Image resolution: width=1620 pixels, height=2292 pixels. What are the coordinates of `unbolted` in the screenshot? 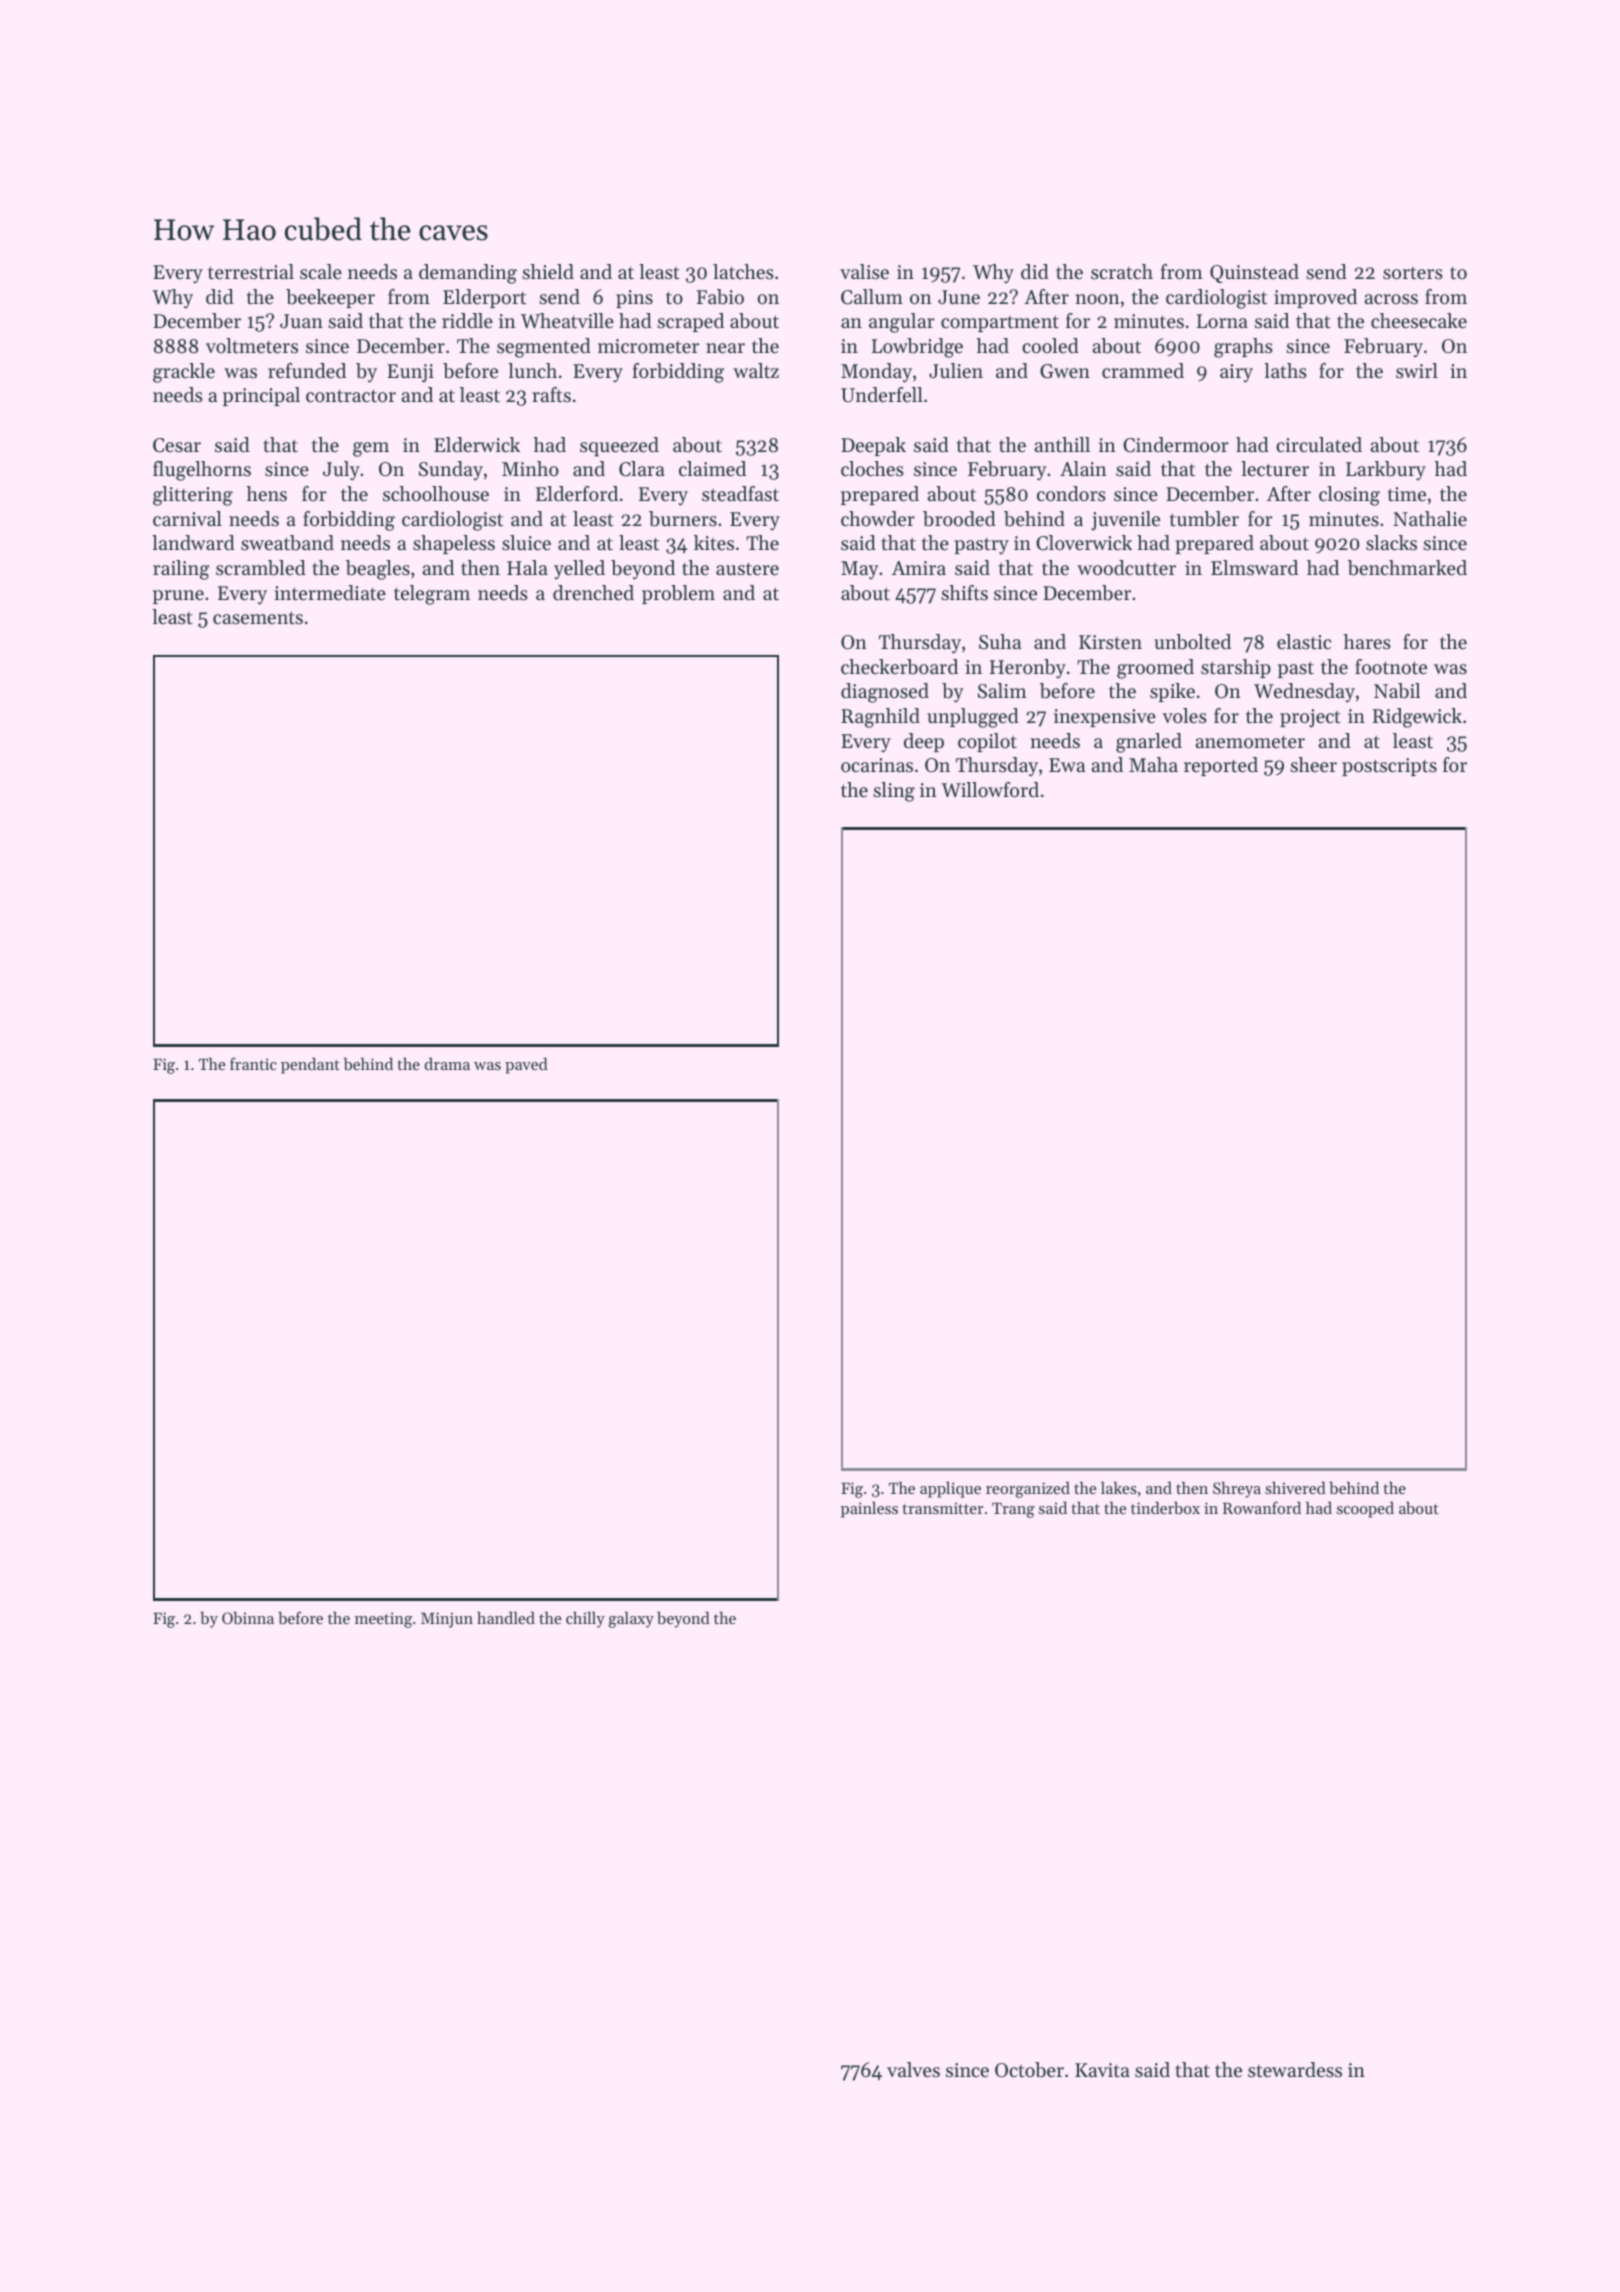 It's located at (1192, 642).
